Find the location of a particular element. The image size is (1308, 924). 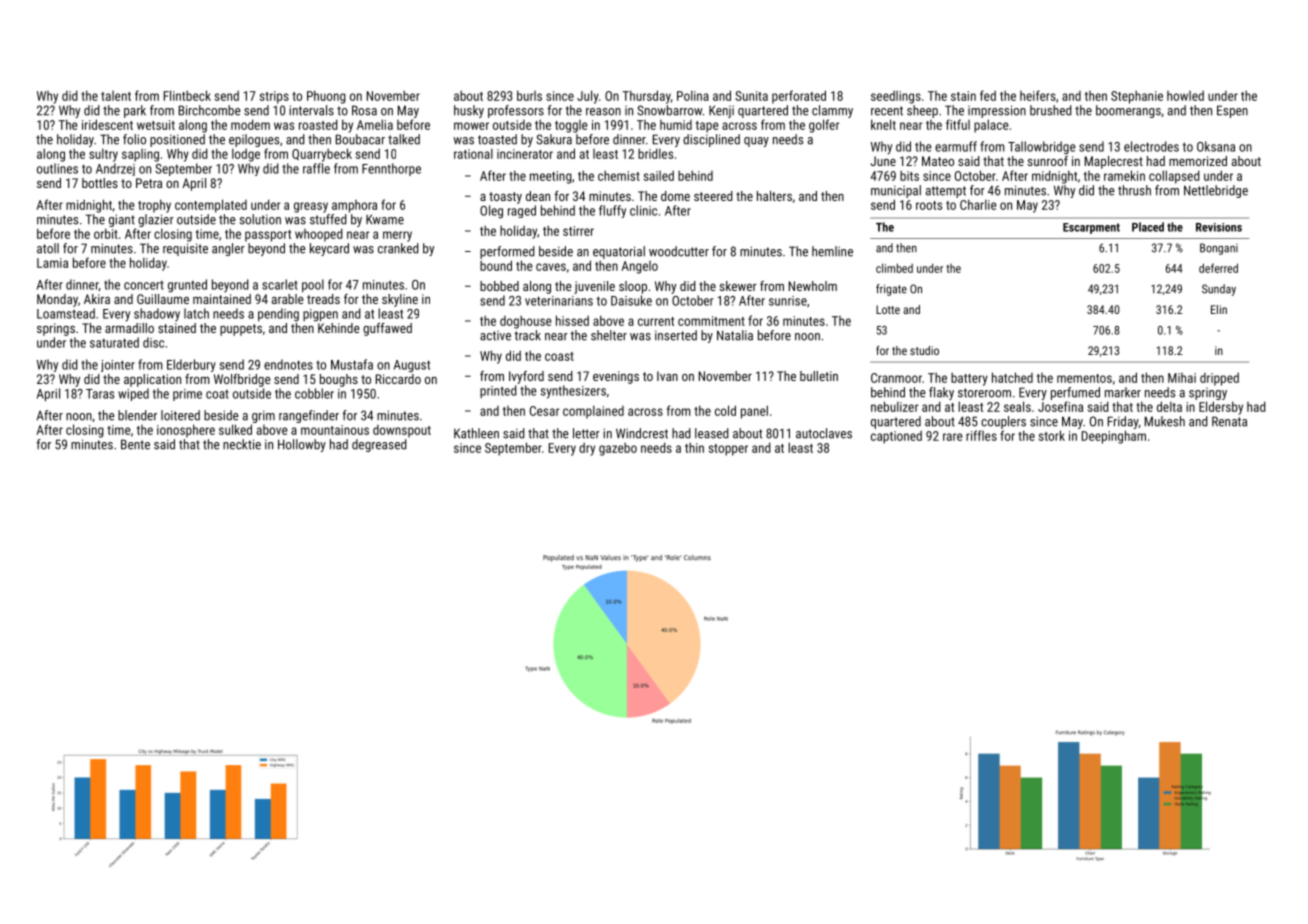

bridles is located at coordinates (655, 153).
